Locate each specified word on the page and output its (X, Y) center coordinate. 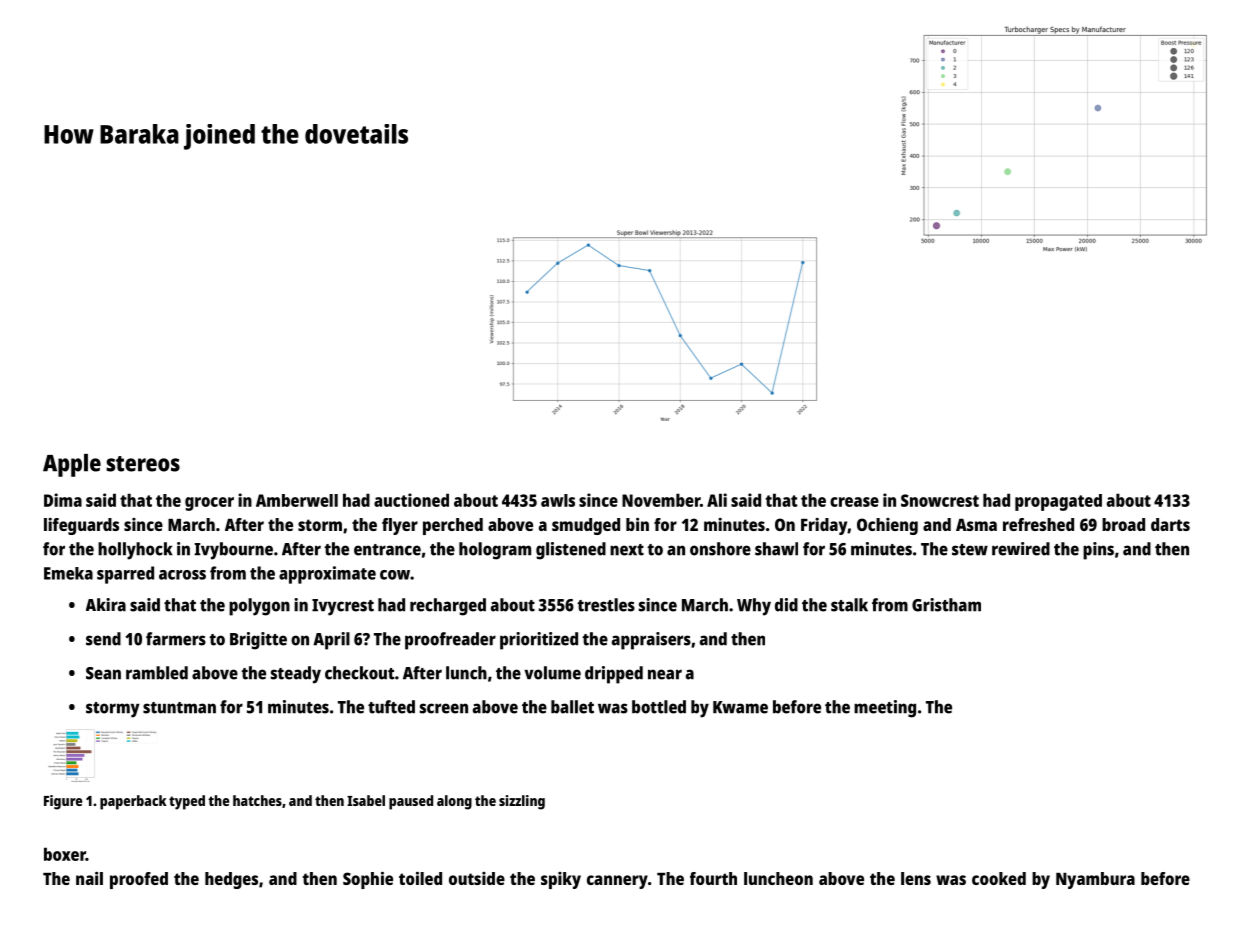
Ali (717, 500)
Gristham (946, 605)
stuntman (179, 708)
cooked (999, 878)
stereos (143, 464)
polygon (259, 607)
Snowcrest (940, 500)
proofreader (450, 641)
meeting (885, 709)
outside (477, 878)
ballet (572, 707)
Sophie (368, 880)
